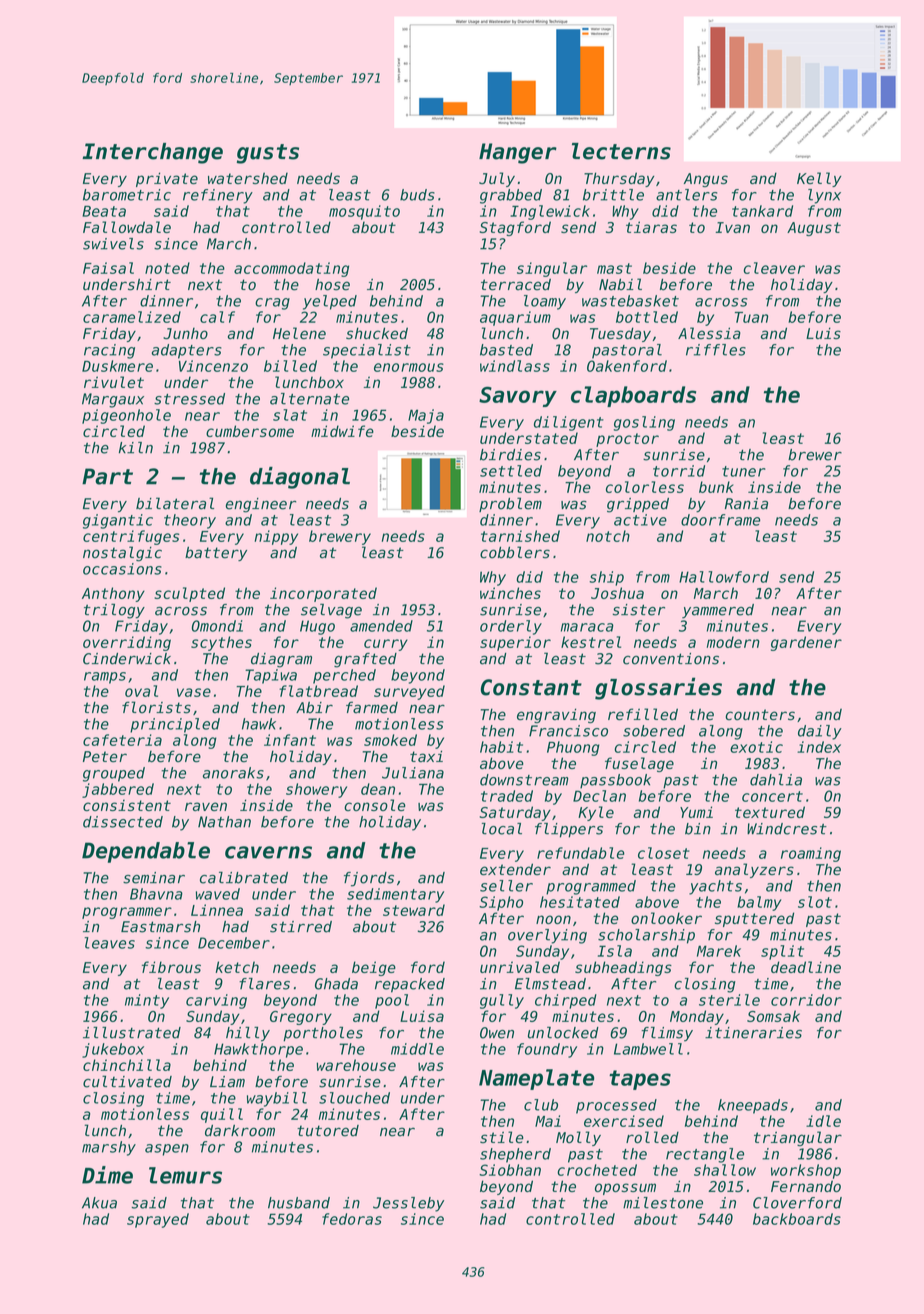  I want to click on fibrous, so click(171, 967).
